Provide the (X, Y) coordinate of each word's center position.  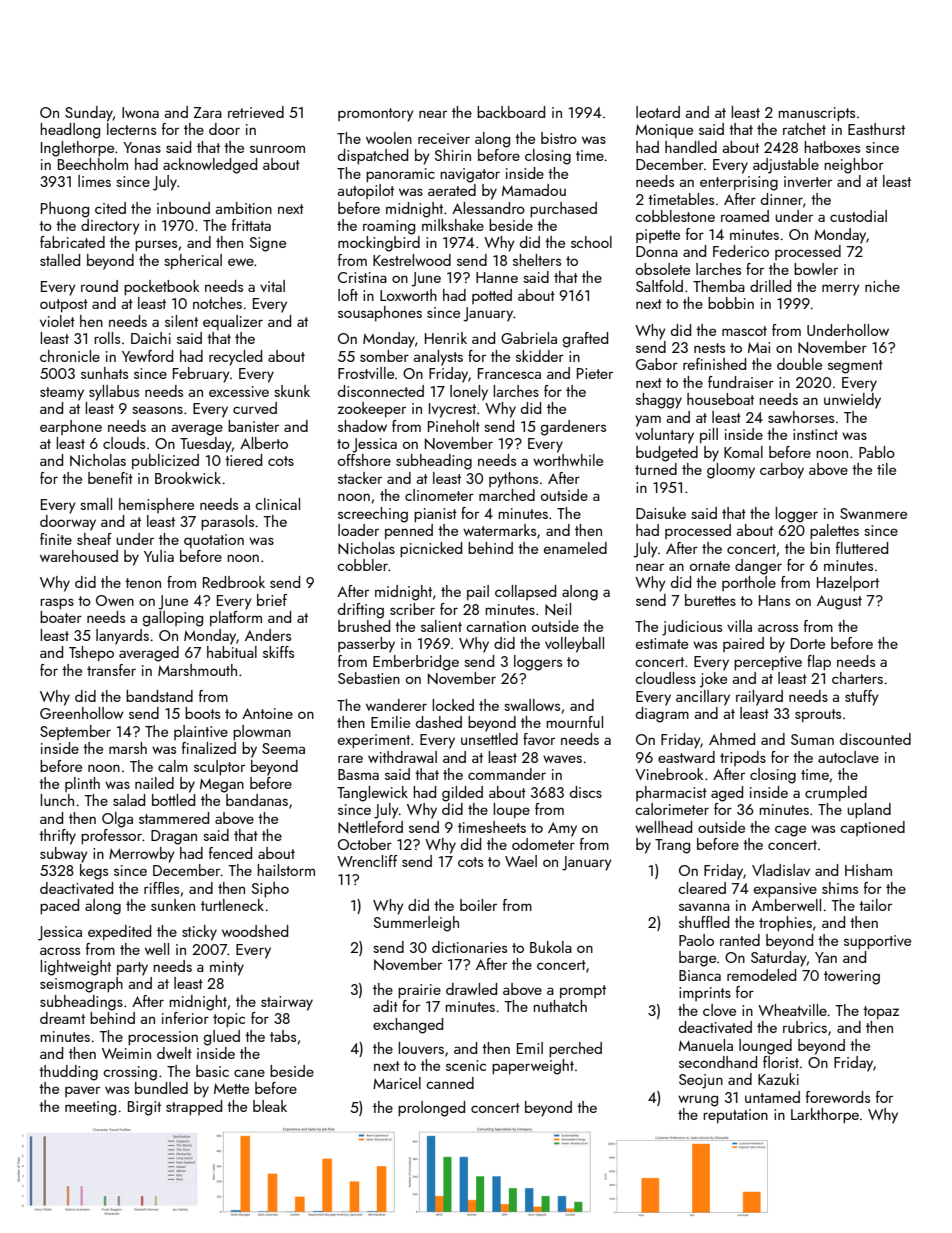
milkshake (453, 225)
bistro (559, 138)
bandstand (159, 696)
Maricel (397, 1083)
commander (507, 774)
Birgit (144, 1108)
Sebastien (369, 678)
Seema (283, 748)
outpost (64, 305)
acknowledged (210, 166)
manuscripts (816, 114)
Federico (741, 251)
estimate (662, 643)
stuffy (862, 698)
